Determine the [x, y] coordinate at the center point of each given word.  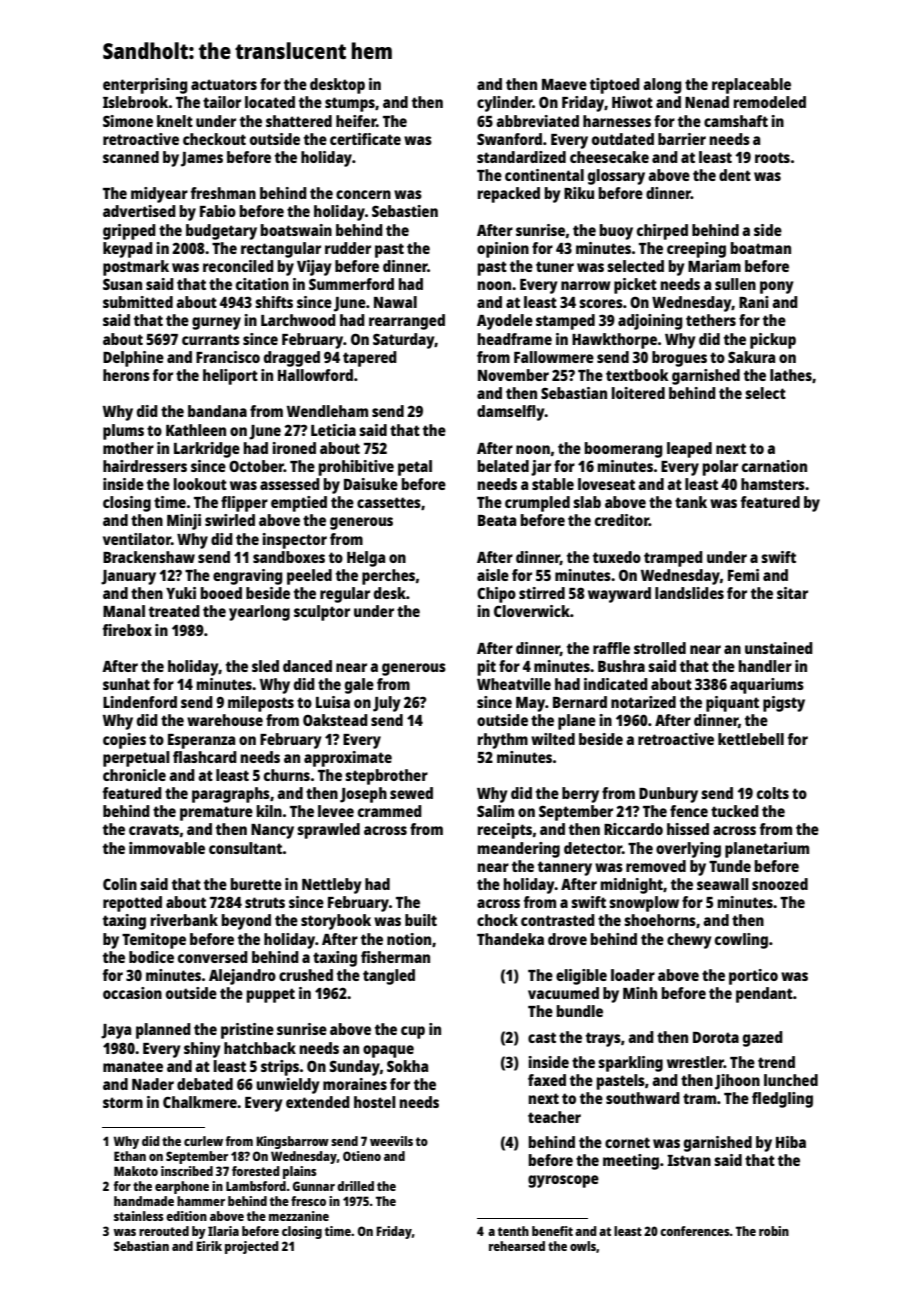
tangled [389, 977]
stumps [350, 104]
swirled [230, 520]
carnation [774, 466]
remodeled [770, 102]
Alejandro [242, 977]
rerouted [164, 1231]
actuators [224, 84]
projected [252, 1247]
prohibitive [356, 468]
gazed [763, 1039]
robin [774, 1231]
